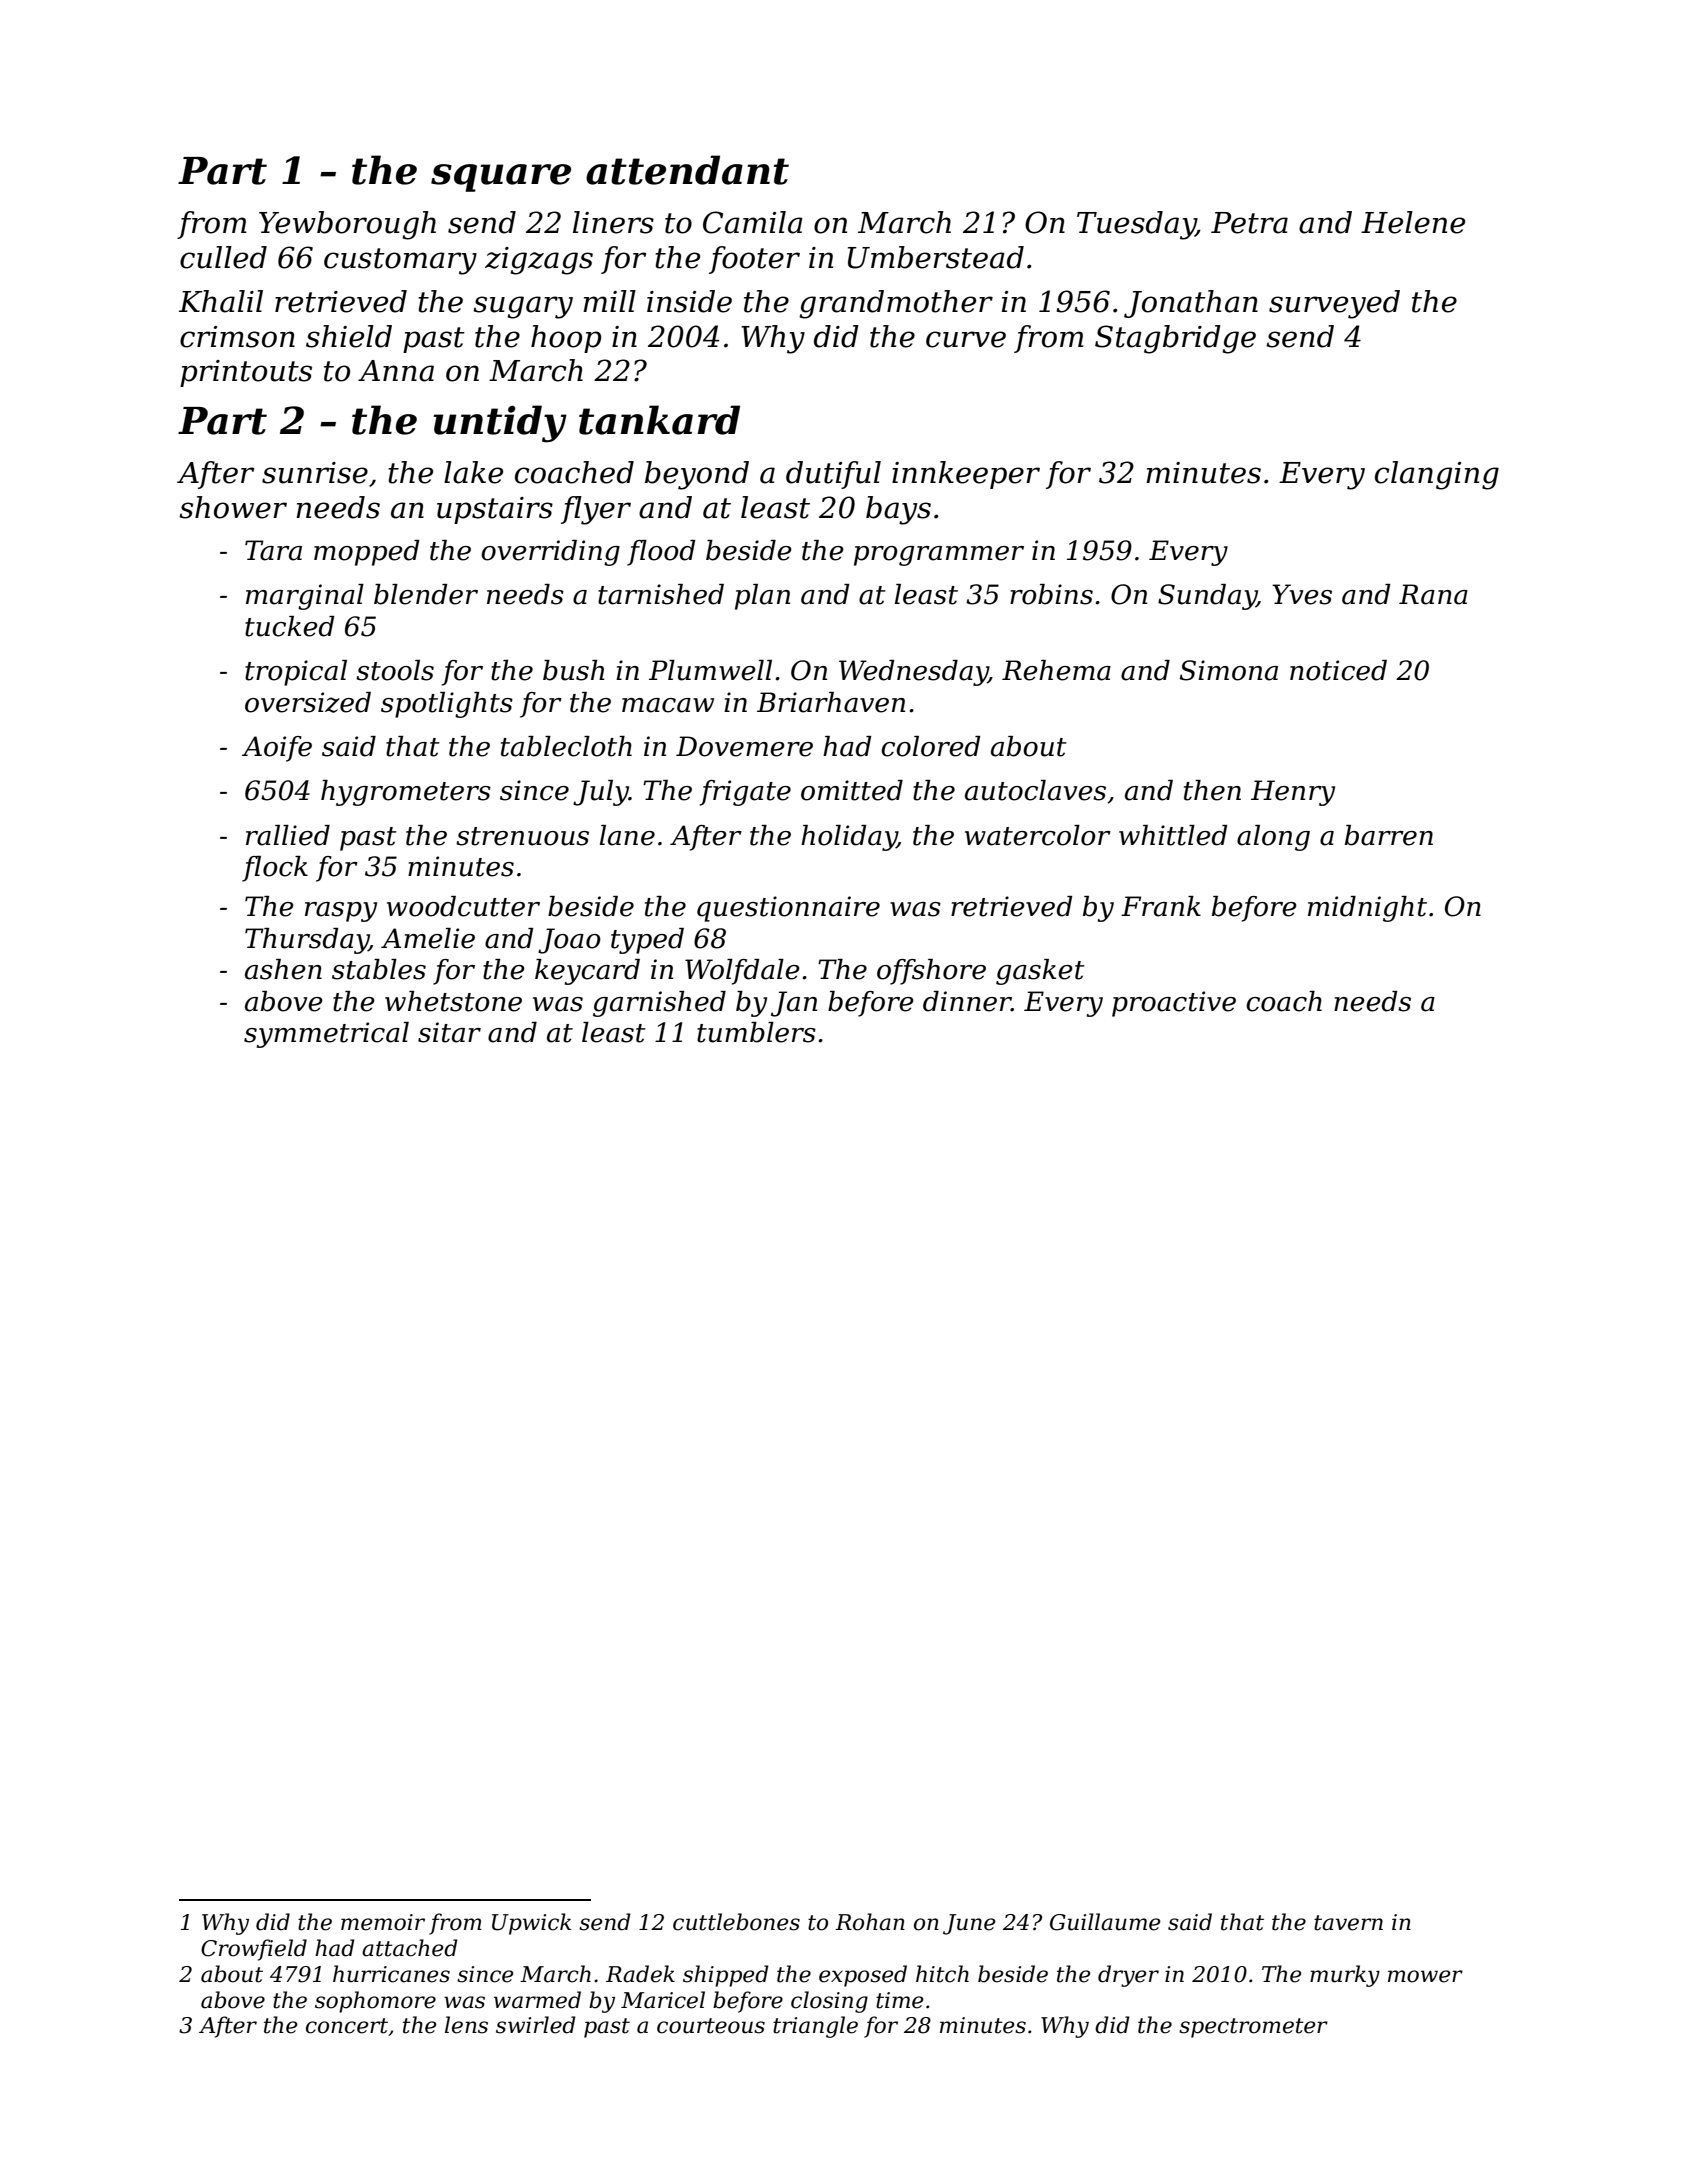  Describe the element at coordinates (1437, 475) in the screenshot. I see `clanging` at that location.
